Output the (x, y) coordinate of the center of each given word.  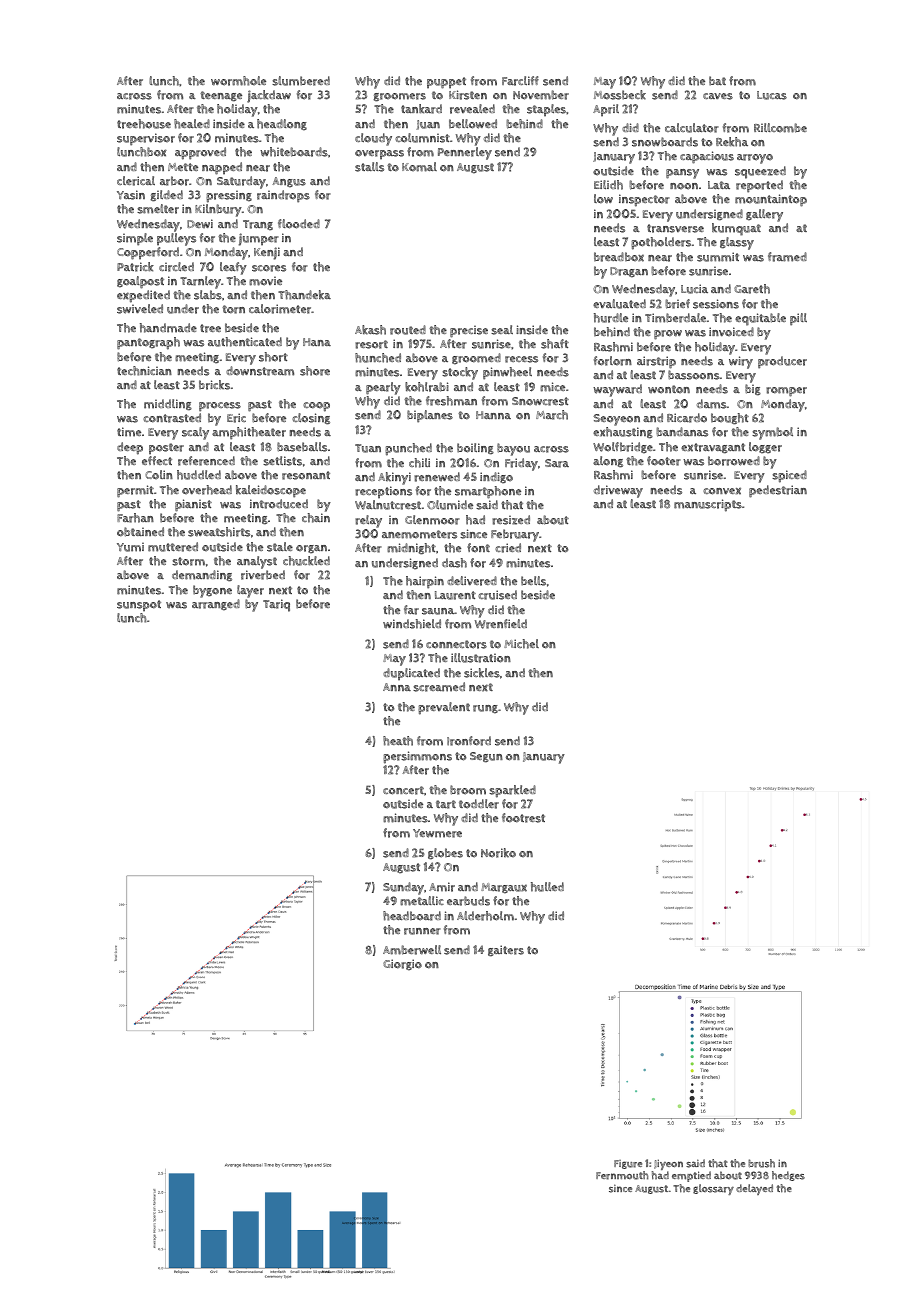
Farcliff (520, 81)
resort (371, 344)
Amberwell (412, 950)
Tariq (276, 605)
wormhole (238, 81)
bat (717, 81)
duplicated (411, 674)
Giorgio (402, 965)
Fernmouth (622, 1175)
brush (761, 1163)
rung (485, 709)
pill (798, 319)
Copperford (148, 253)
